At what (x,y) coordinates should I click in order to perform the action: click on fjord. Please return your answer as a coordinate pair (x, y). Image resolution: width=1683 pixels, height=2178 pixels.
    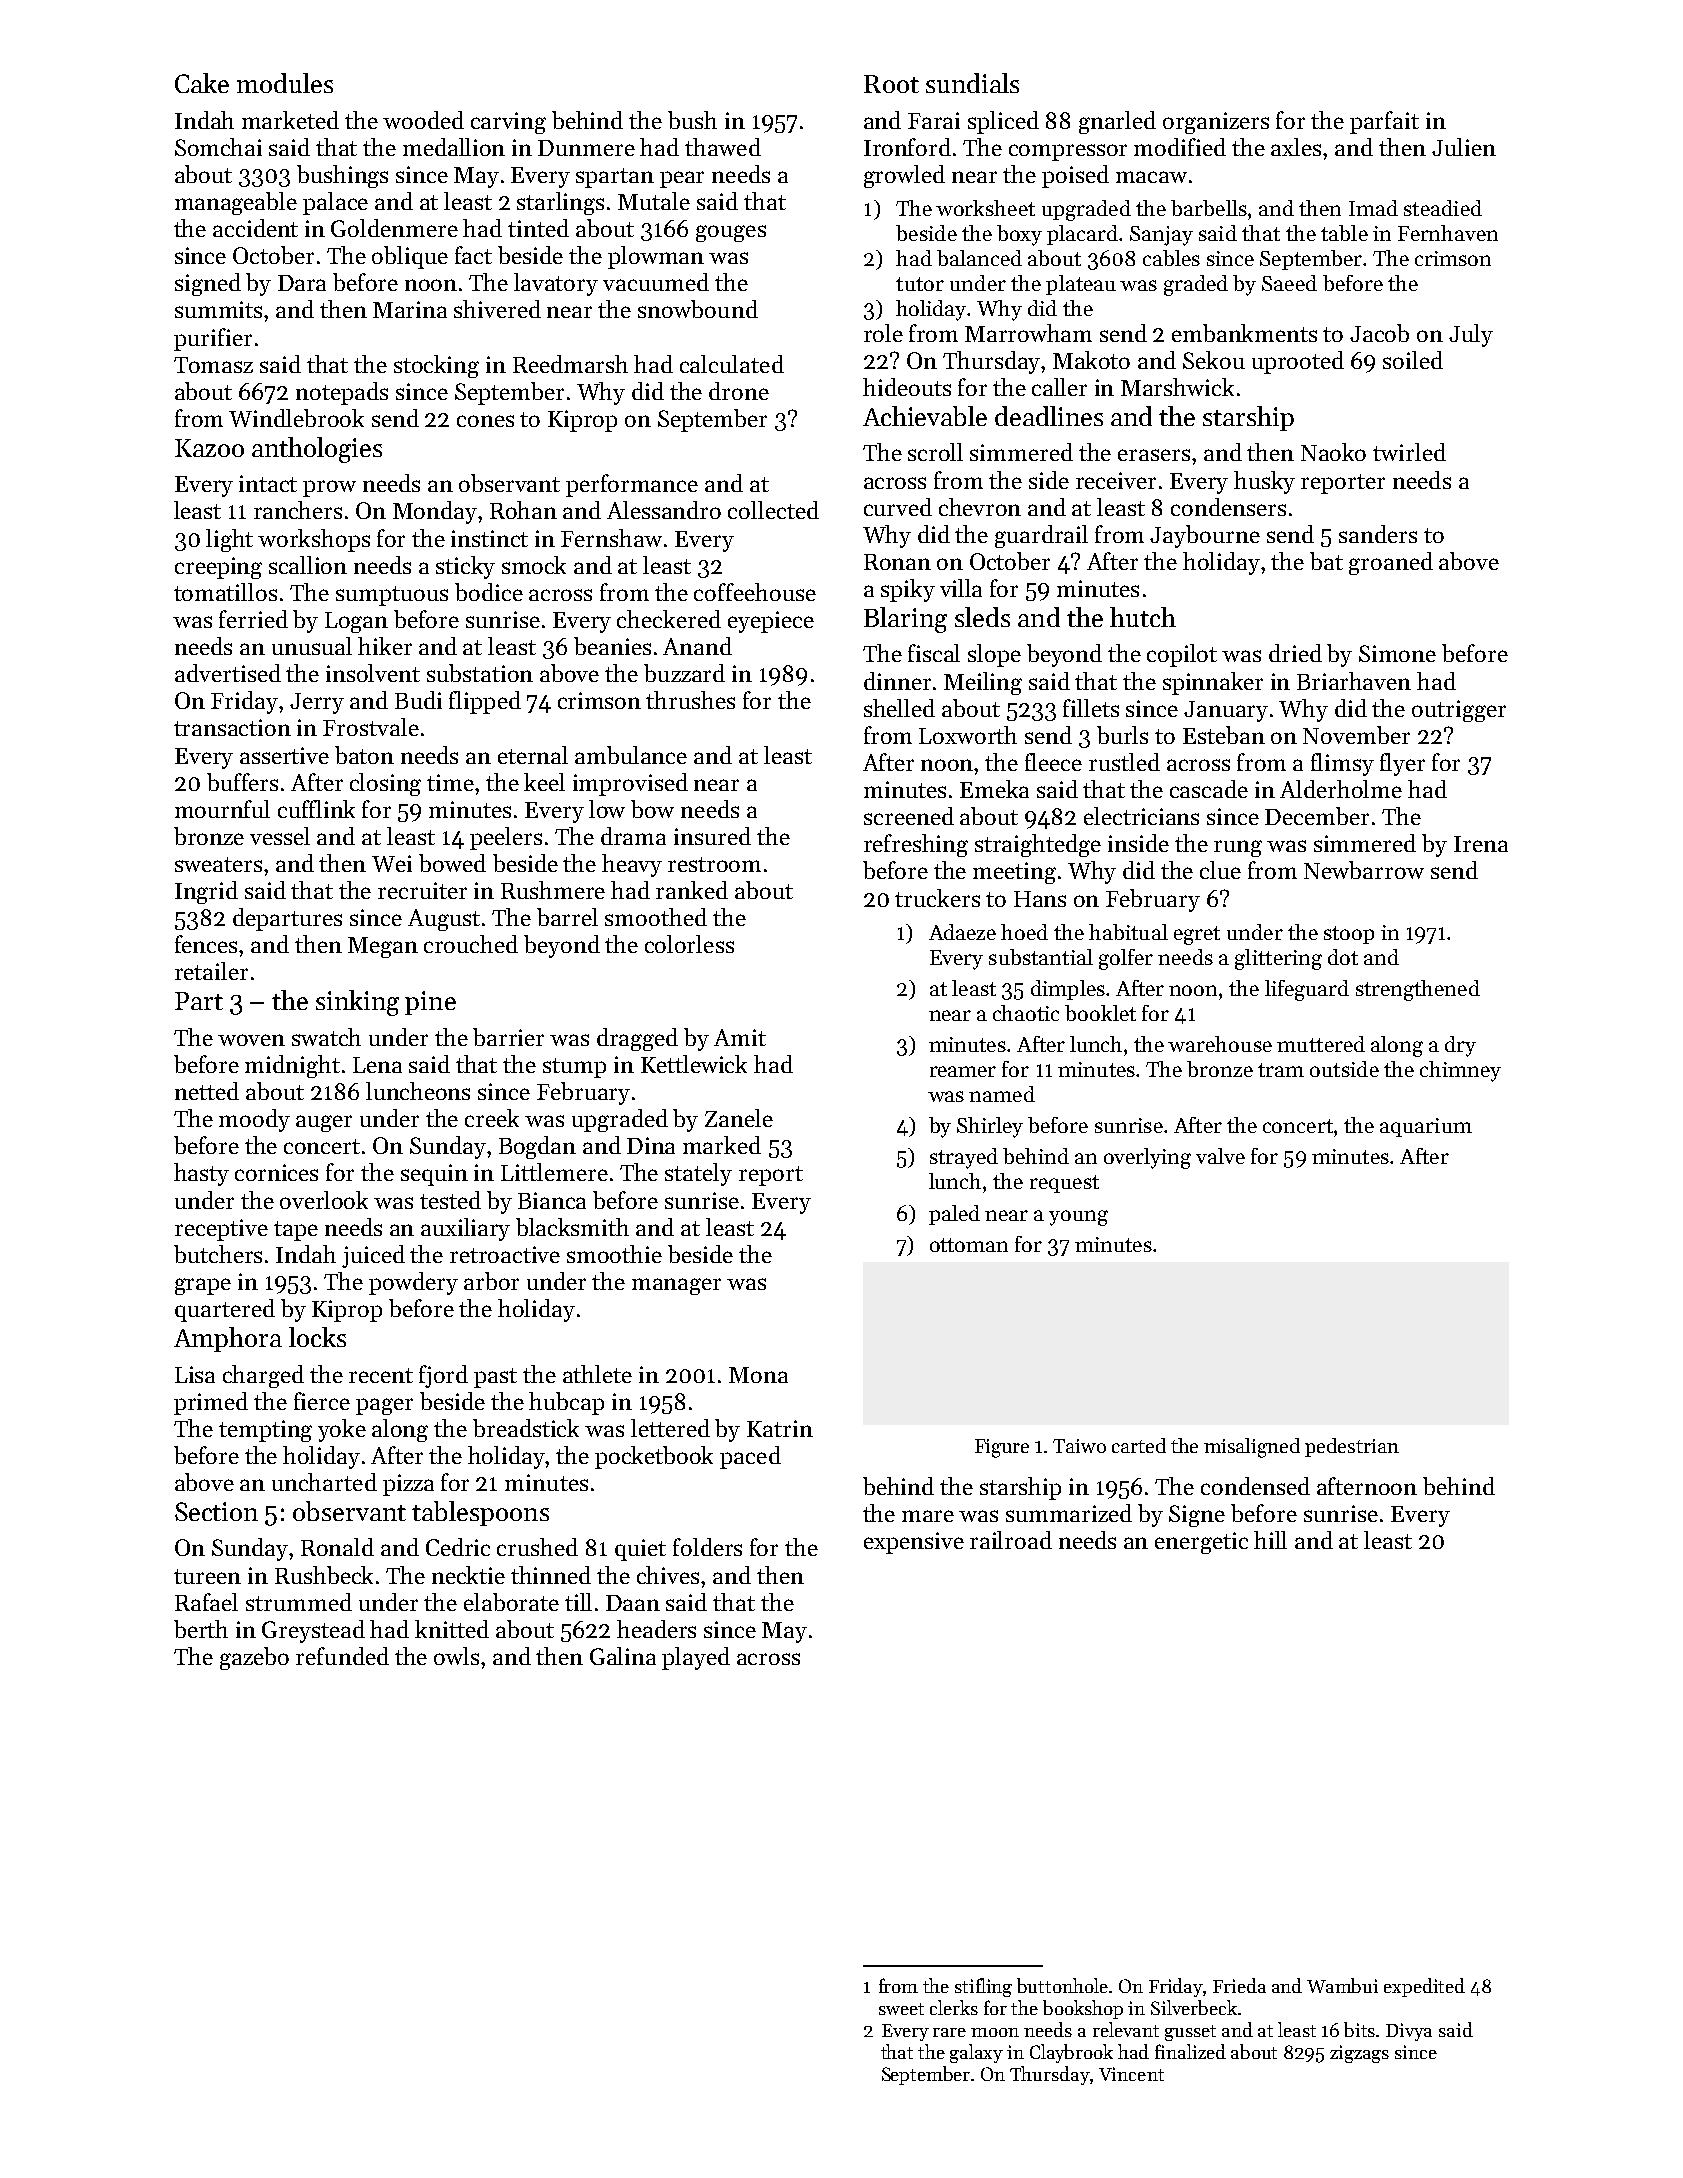
    Looking at the image, I should click on (443, 1376).
